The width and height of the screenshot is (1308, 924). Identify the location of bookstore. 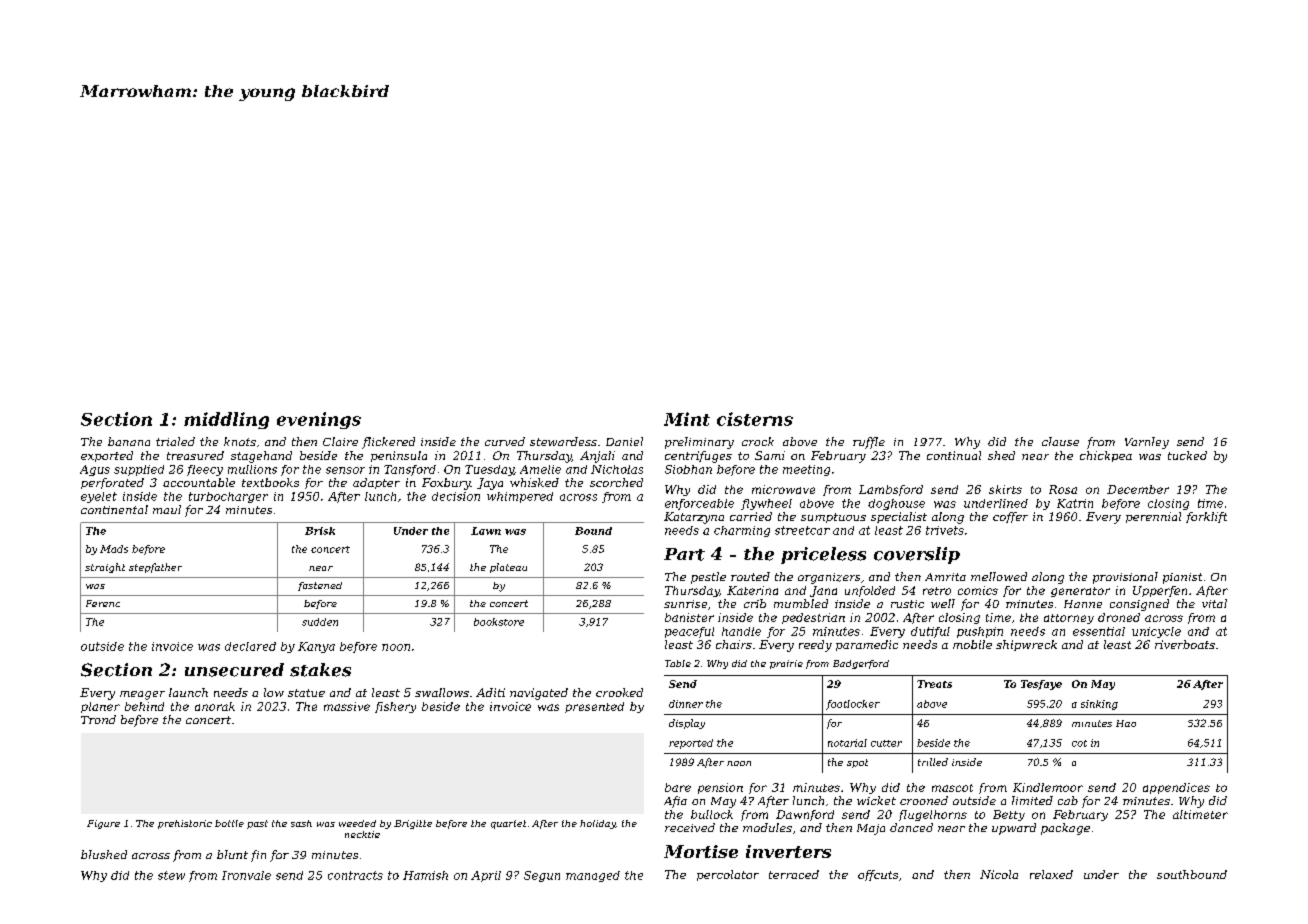
(499, 622).
